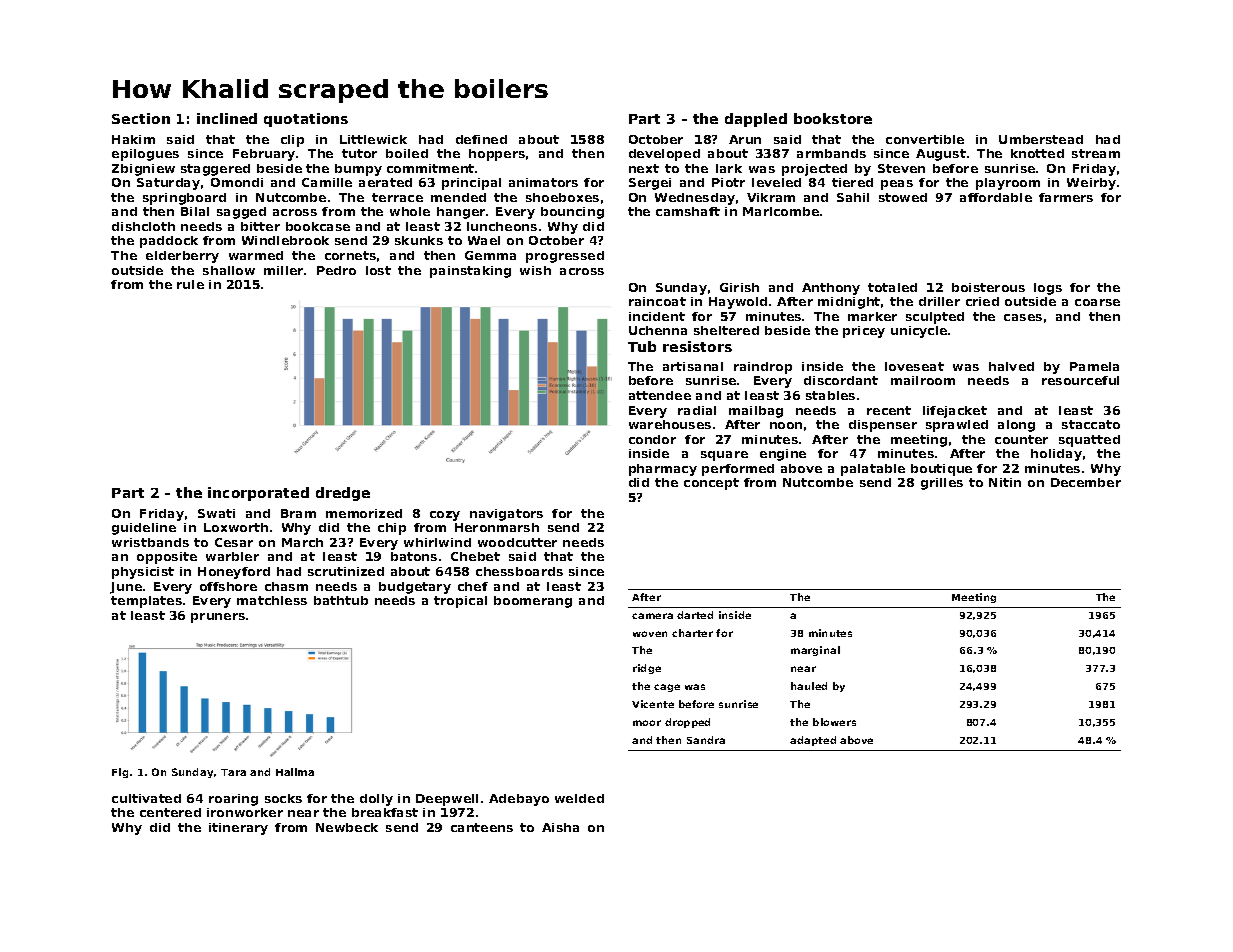 Image resolution: width=1233 pixels, height=952 pixels. What do you see at coordinates (227, 118) in the document?
I see `inclined` at bounding box center [227, 118].
